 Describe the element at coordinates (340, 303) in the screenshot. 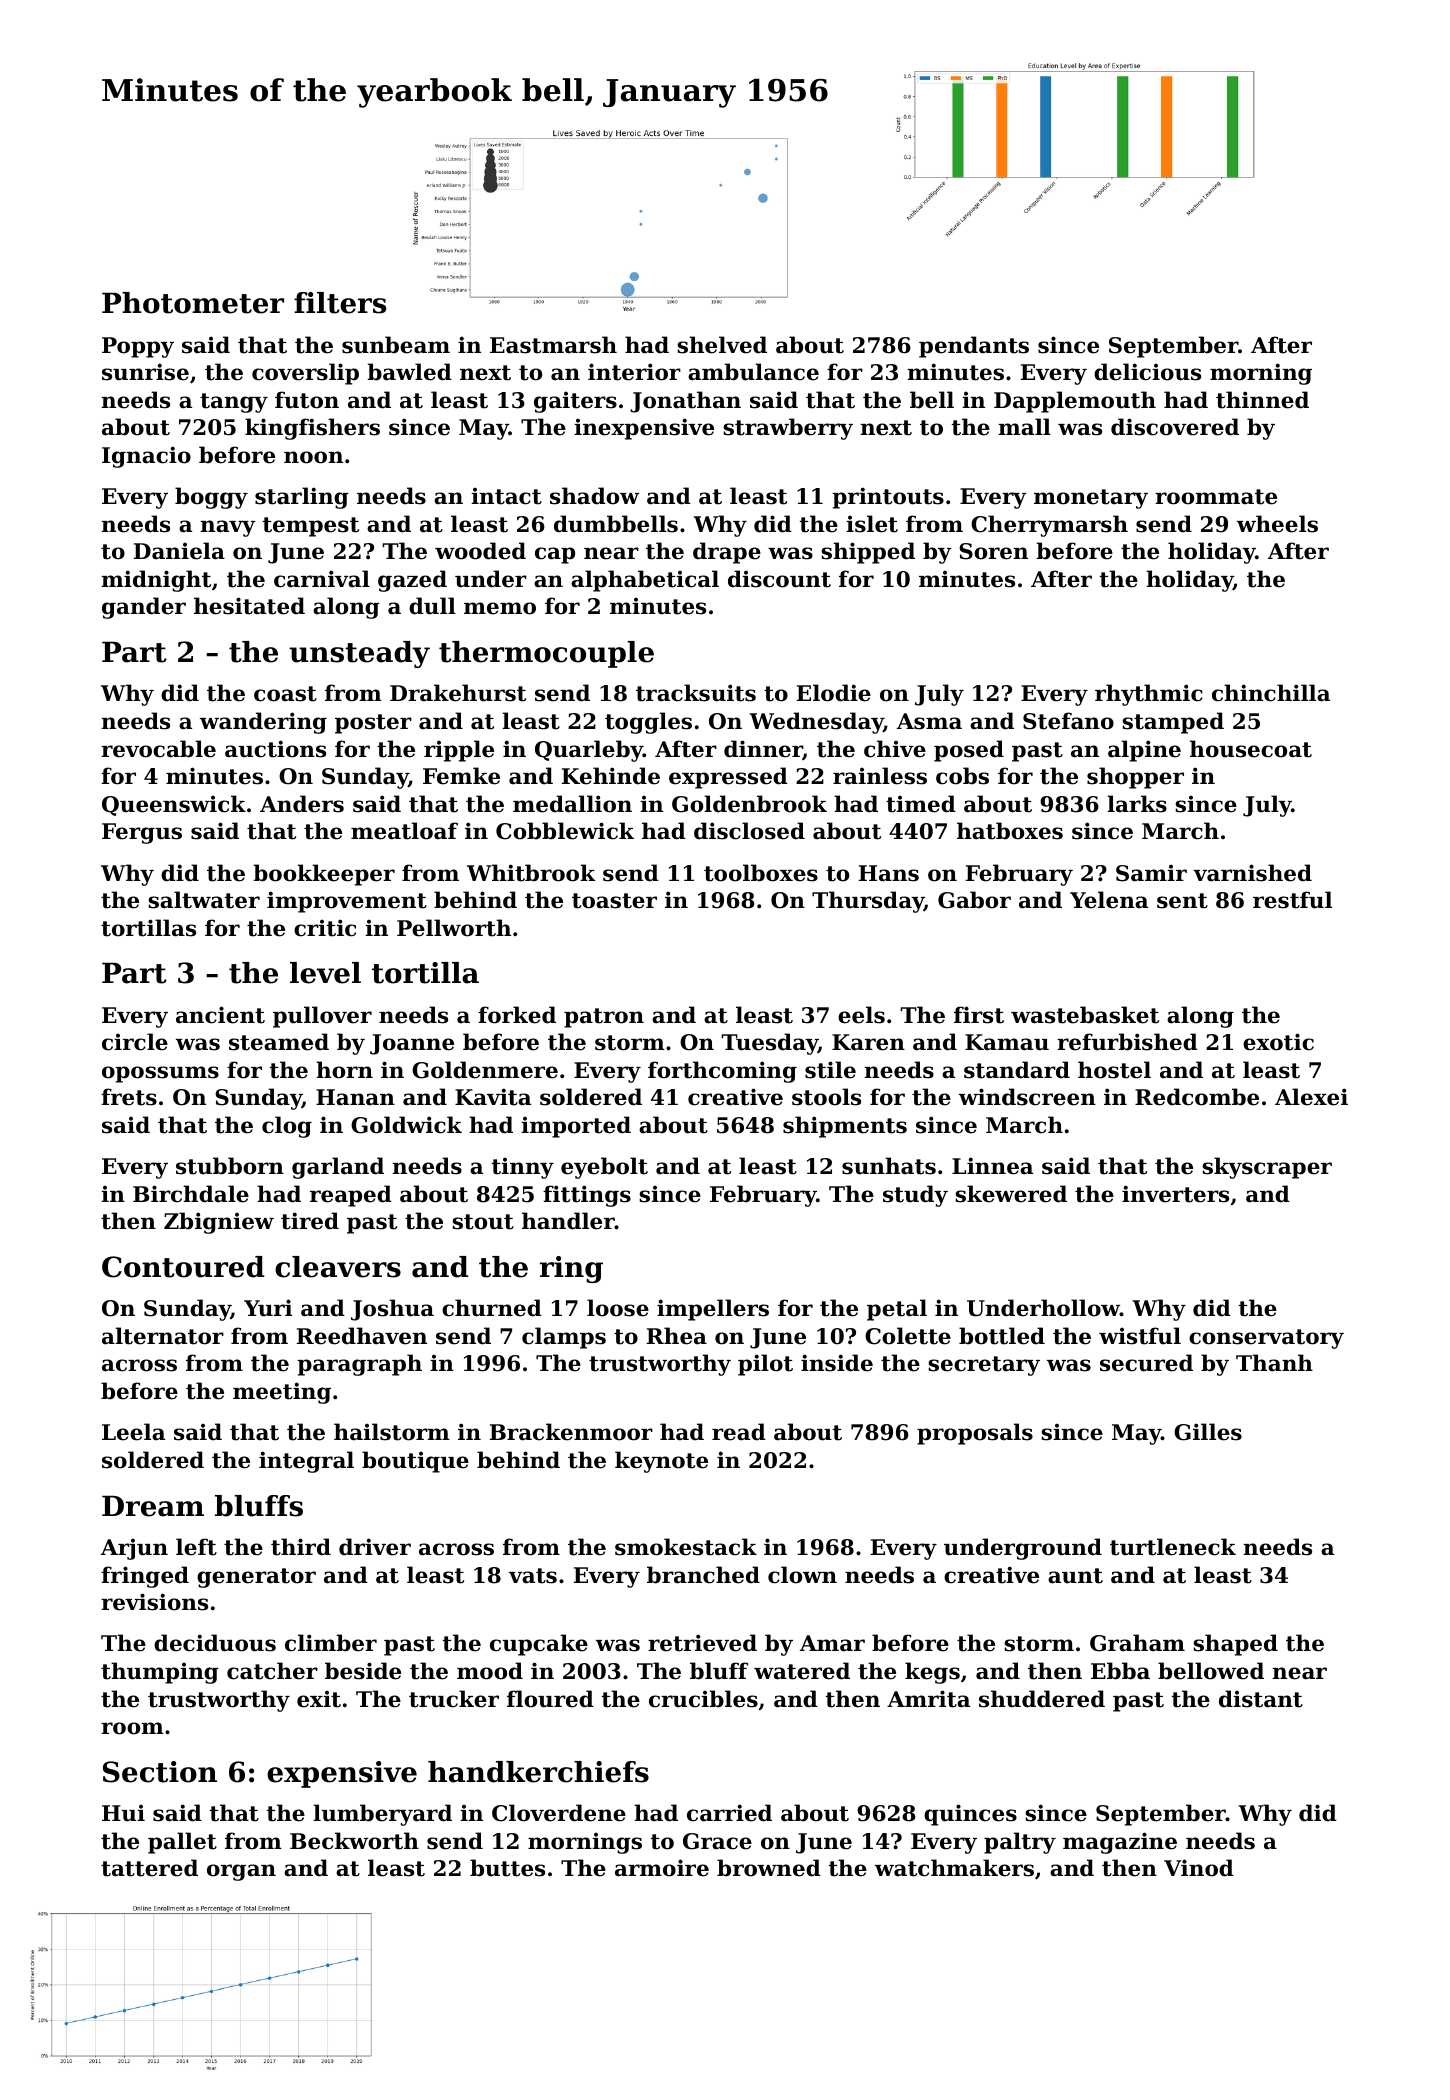

I see `filters` at that location.
